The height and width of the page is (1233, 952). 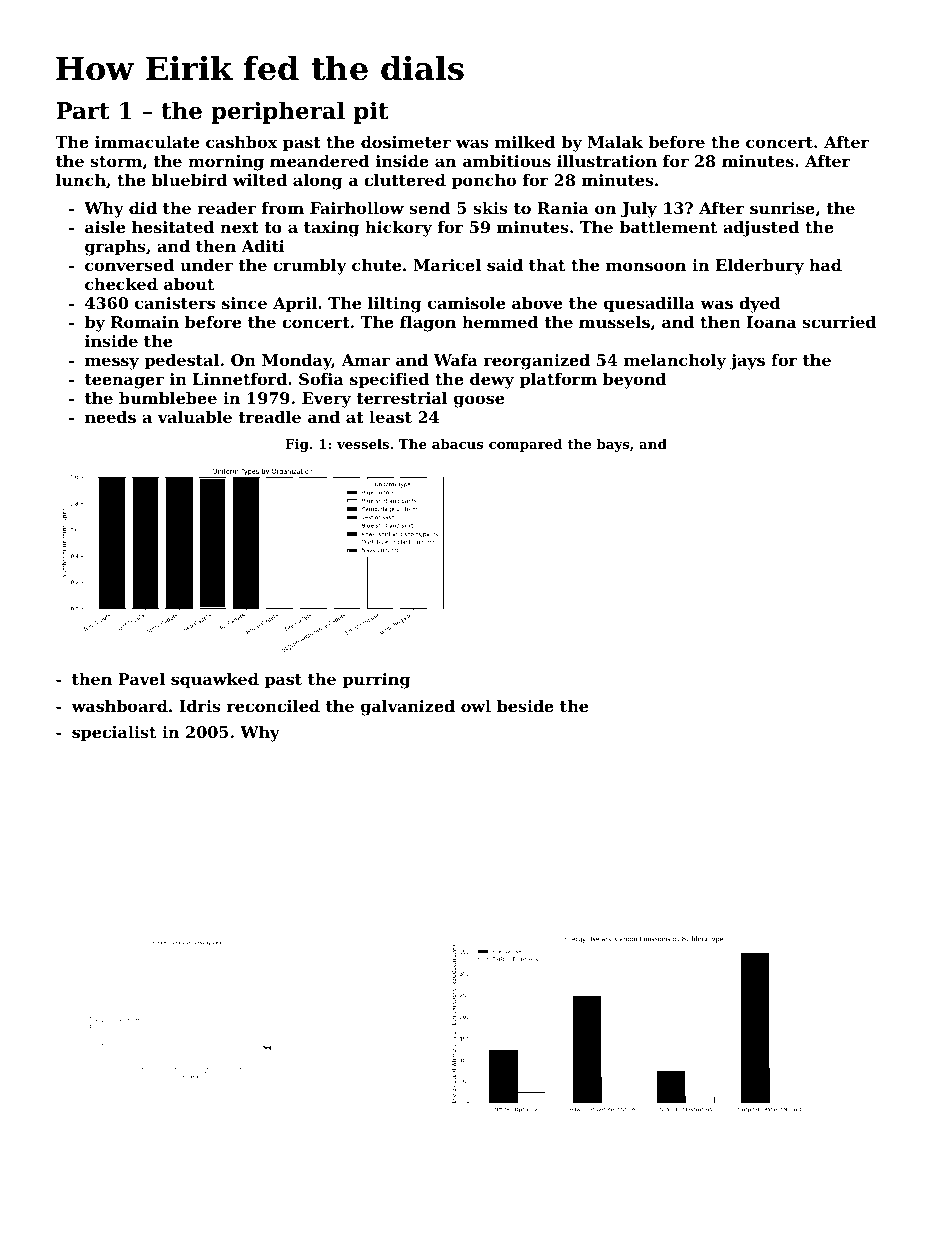 I want to click on storm, so click(x=116, y=161).
